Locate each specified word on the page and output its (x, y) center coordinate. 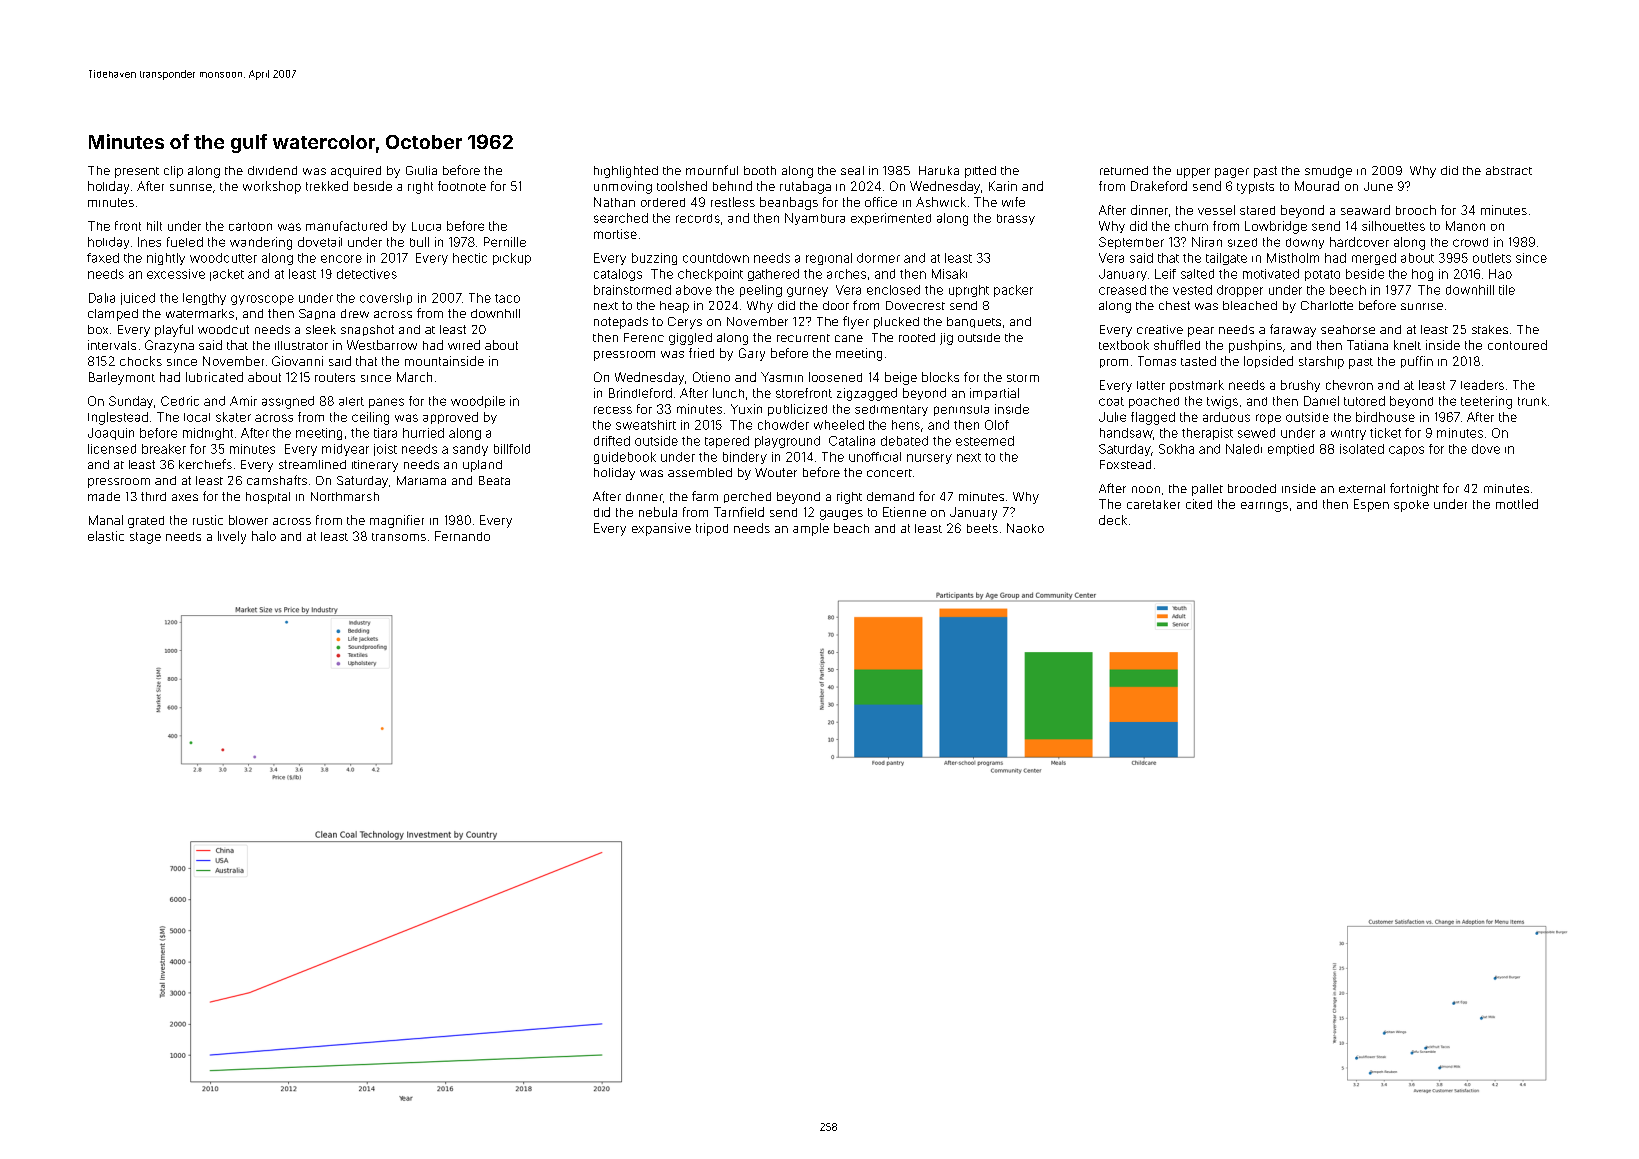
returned (1124, 170)
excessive (176, 274)
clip (173, 172)
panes (386, 403)
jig (946, 339)
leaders (1482, 385)
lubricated (214, 377)
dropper (1240, 291)
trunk (1532, 401)
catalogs (618, 275)
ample (811, 529)
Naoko (1025, 528)
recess (613, 410)
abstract (1509, 170)
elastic (106, 536)
